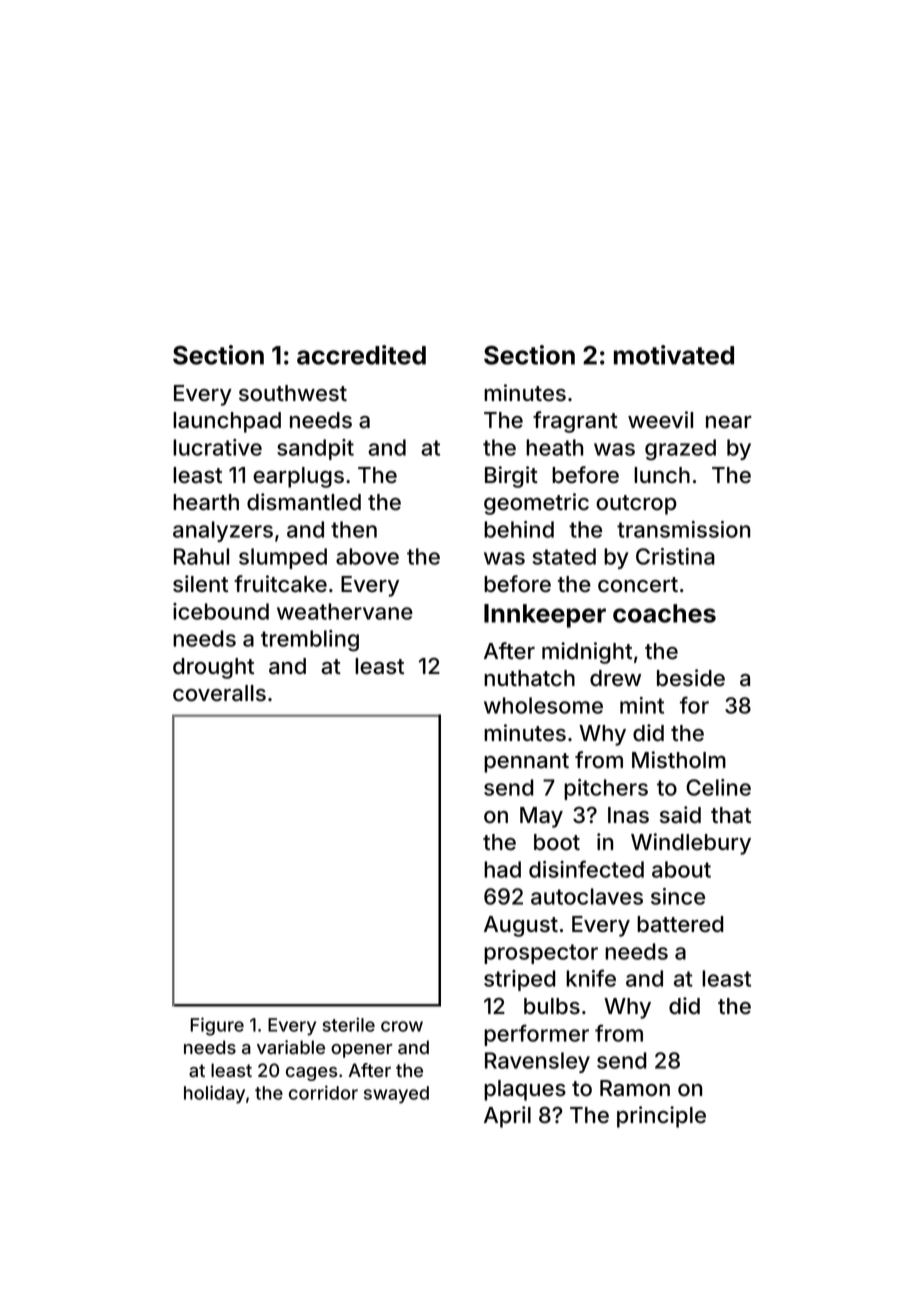  What do you see at coordinates (227, 422) in the screenshot?
I see `launchpad` at bounding box center [227, 422].
